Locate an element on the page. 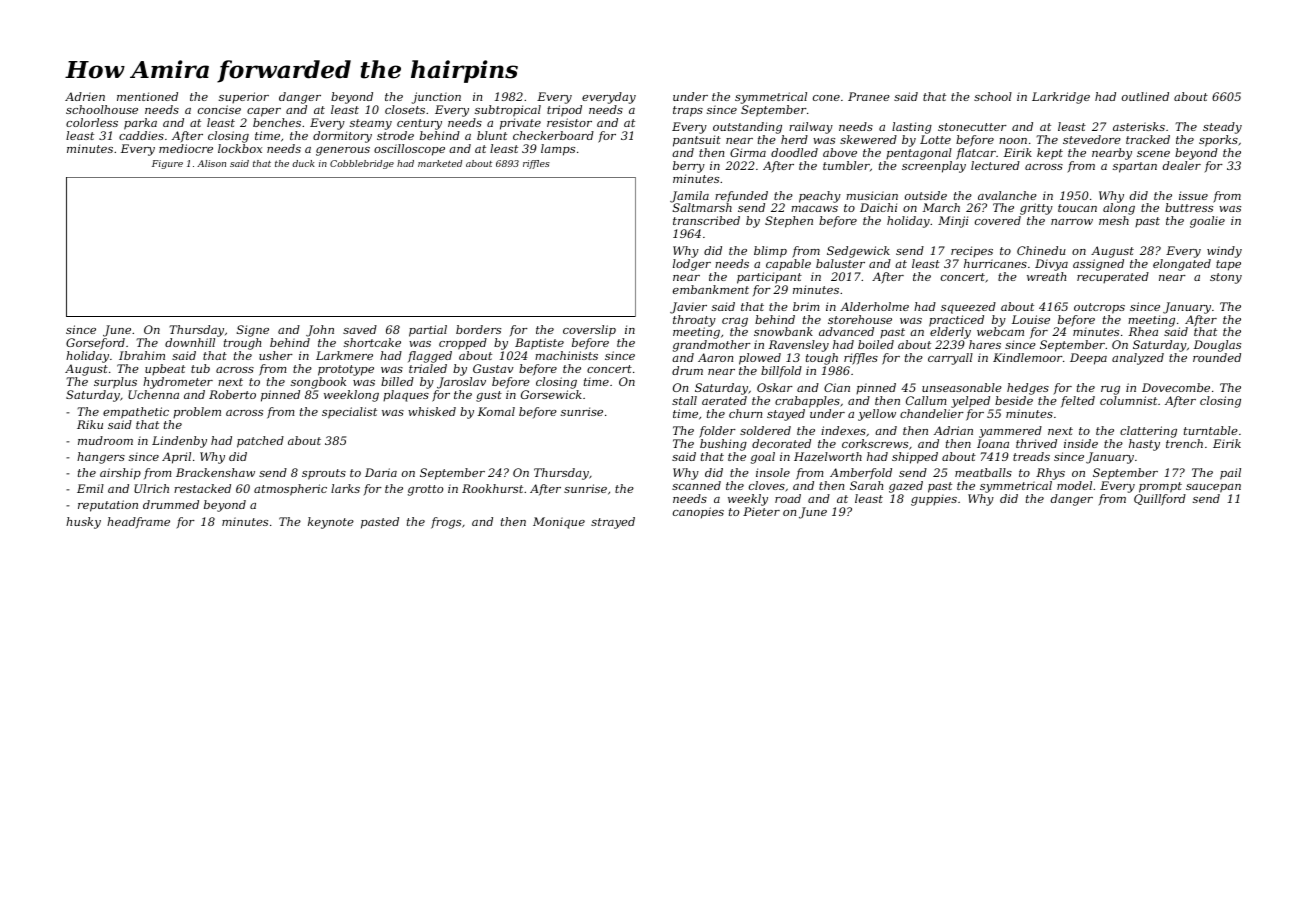  patched is located at coordinates (260, 442).
